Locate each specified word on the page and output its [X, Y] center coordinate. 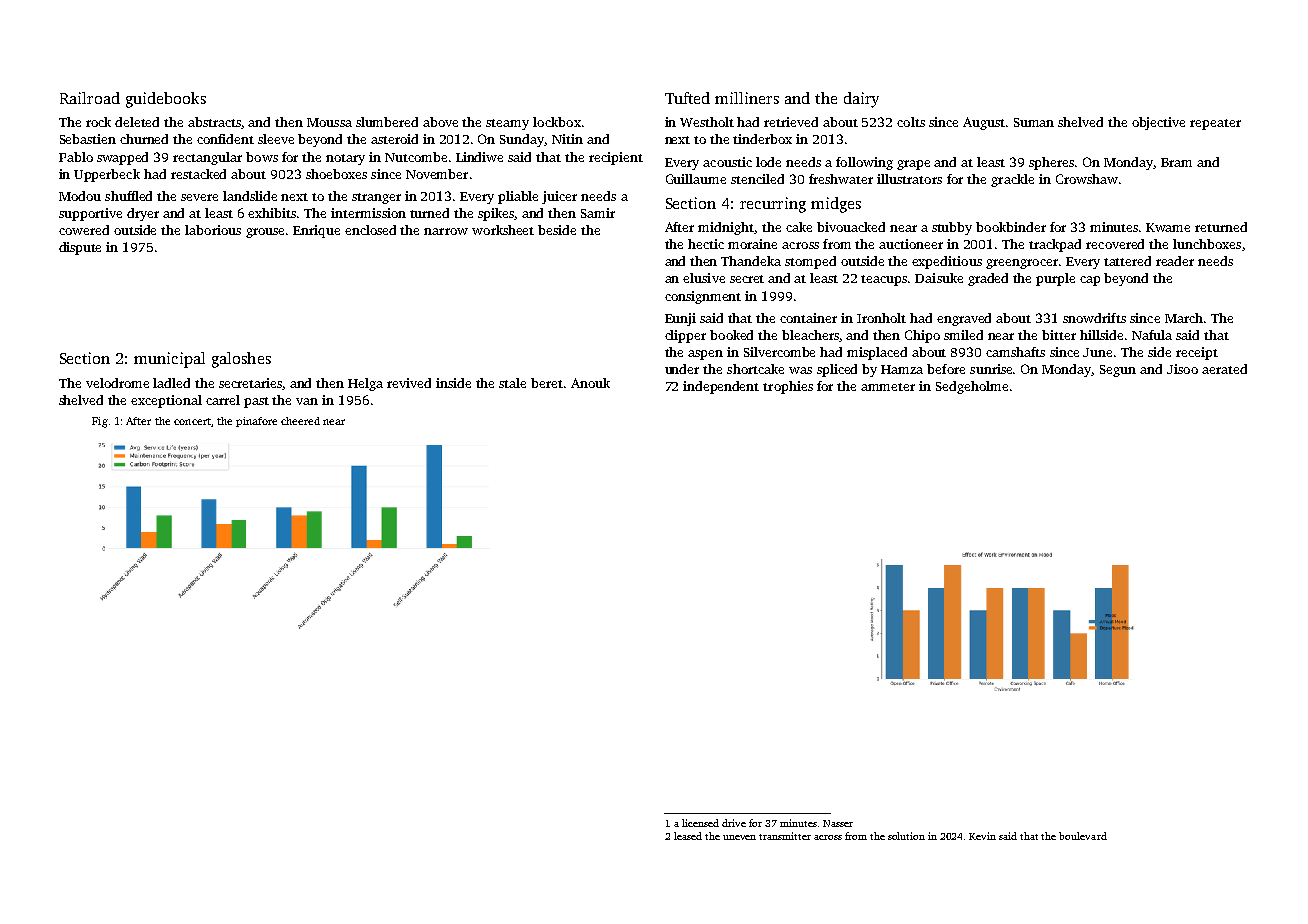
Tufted [687, 98]
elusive [704, 278]
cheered [300, 421]
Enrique [316, 231]
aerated [1224, 369]
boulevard [1083, 836]
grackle [1012, 180]
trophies [788, 387]
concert [192, 421]
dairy [861, 100]
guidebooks [166, 100]
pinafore [256, 422]
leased [688, 836]
